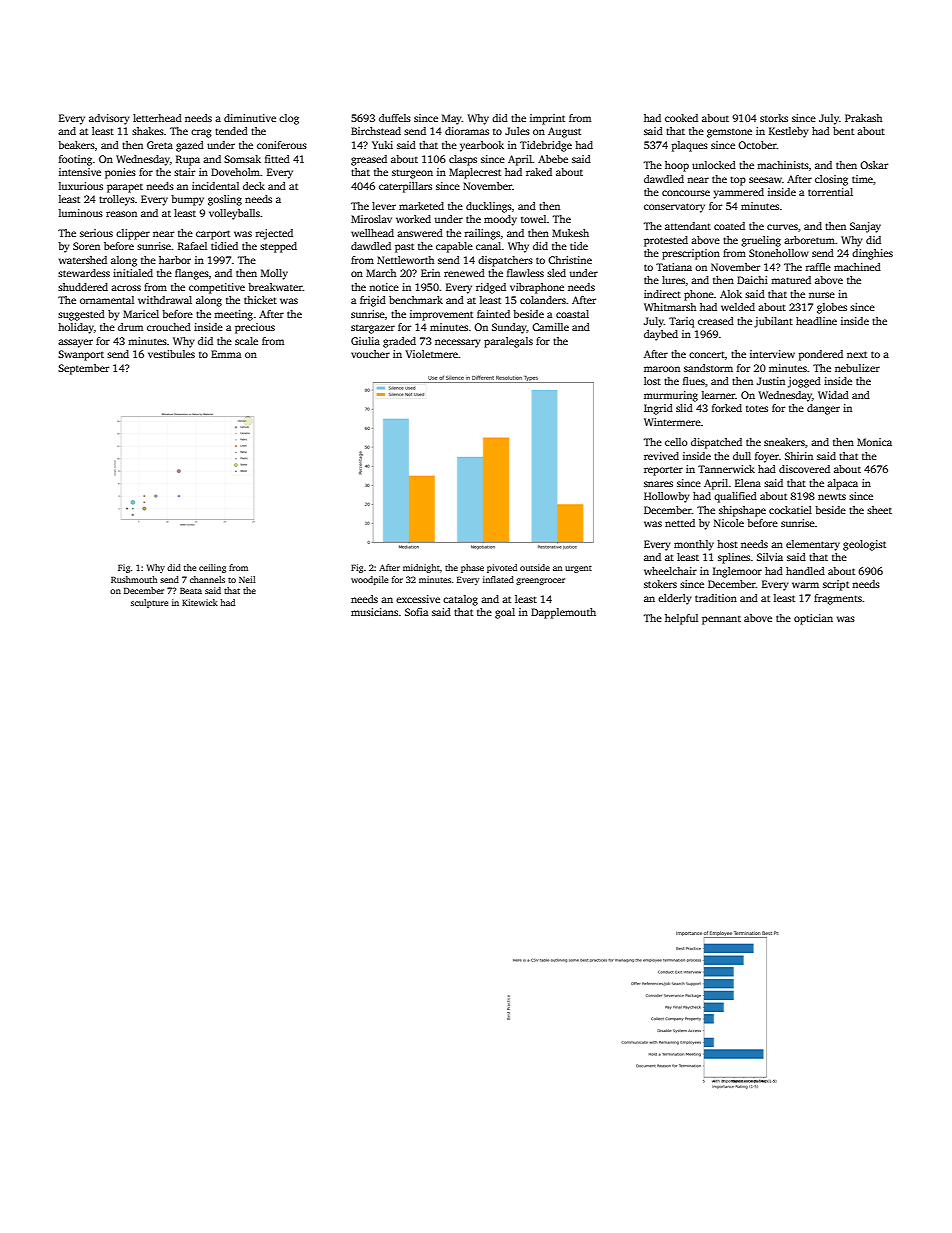 The width and height of the screenshot is (952, 1233). Describe the element at coordinates (431, 354) in the screenshot. I see `Violetmere` at that location.
